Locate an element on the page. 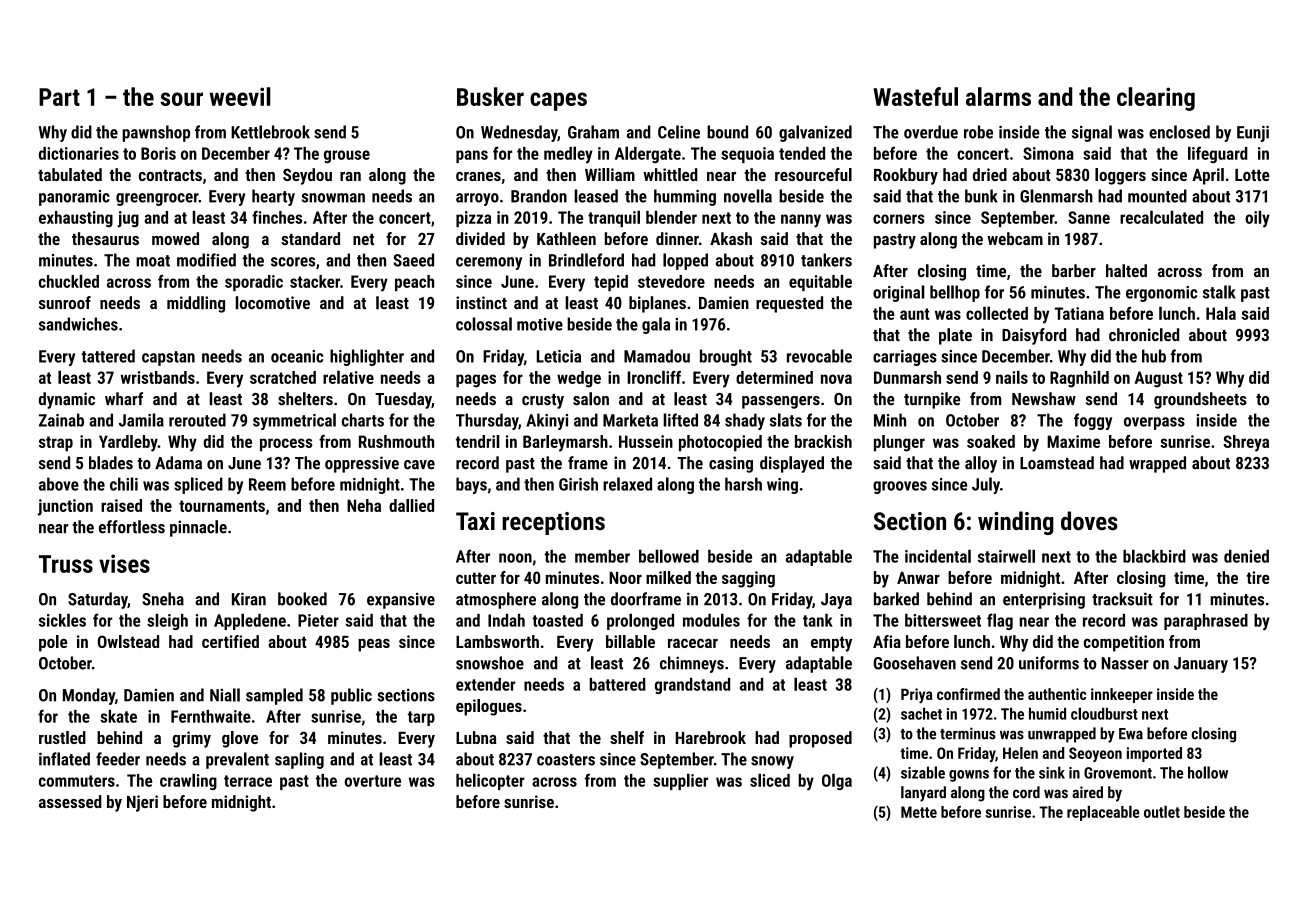 This page has width=1308, height=924. competition is located at coordinates (1124, 643).
